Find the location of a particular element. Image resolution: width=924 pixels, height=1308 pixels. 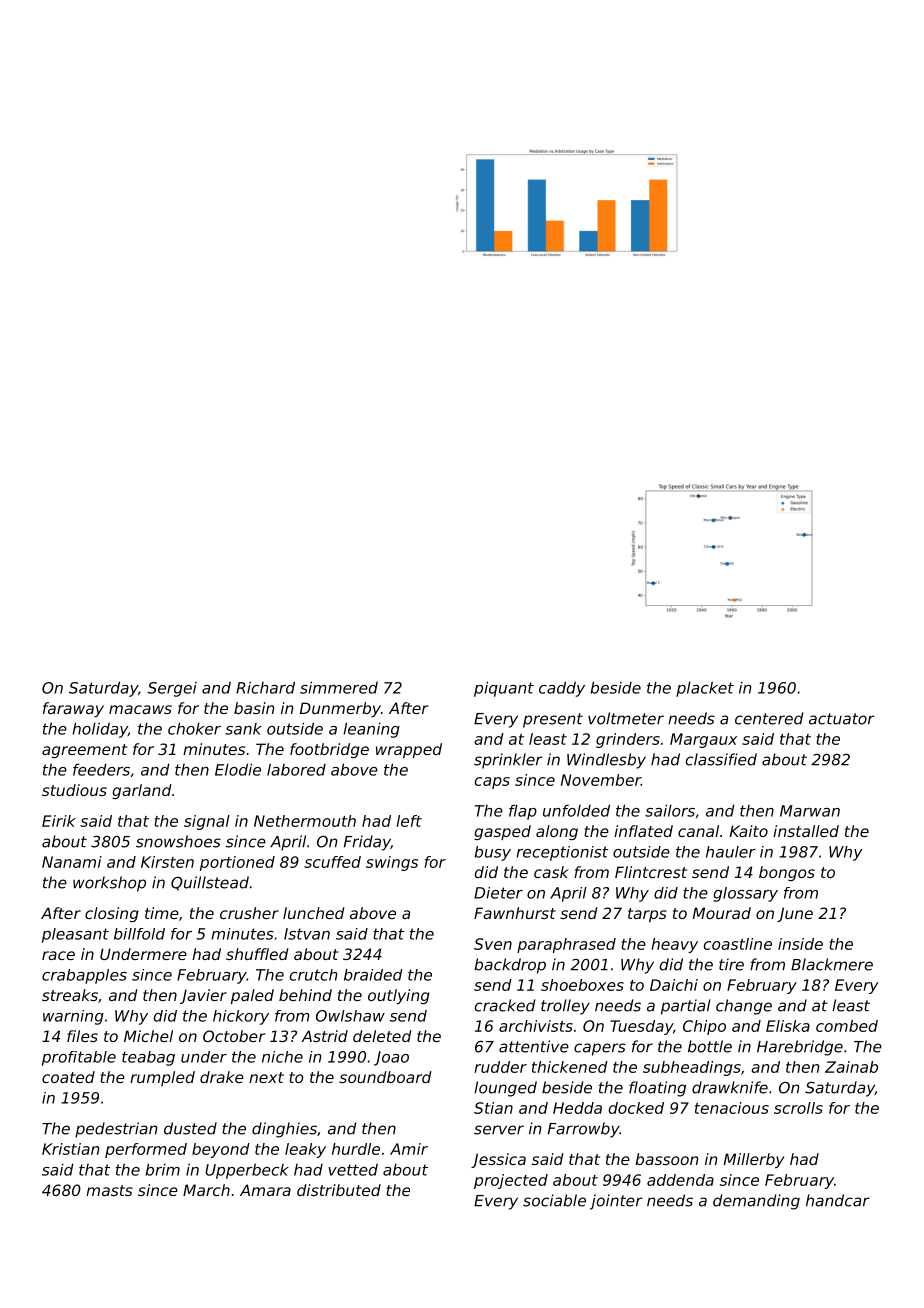

portioned is located at coordinates (237, 863).
